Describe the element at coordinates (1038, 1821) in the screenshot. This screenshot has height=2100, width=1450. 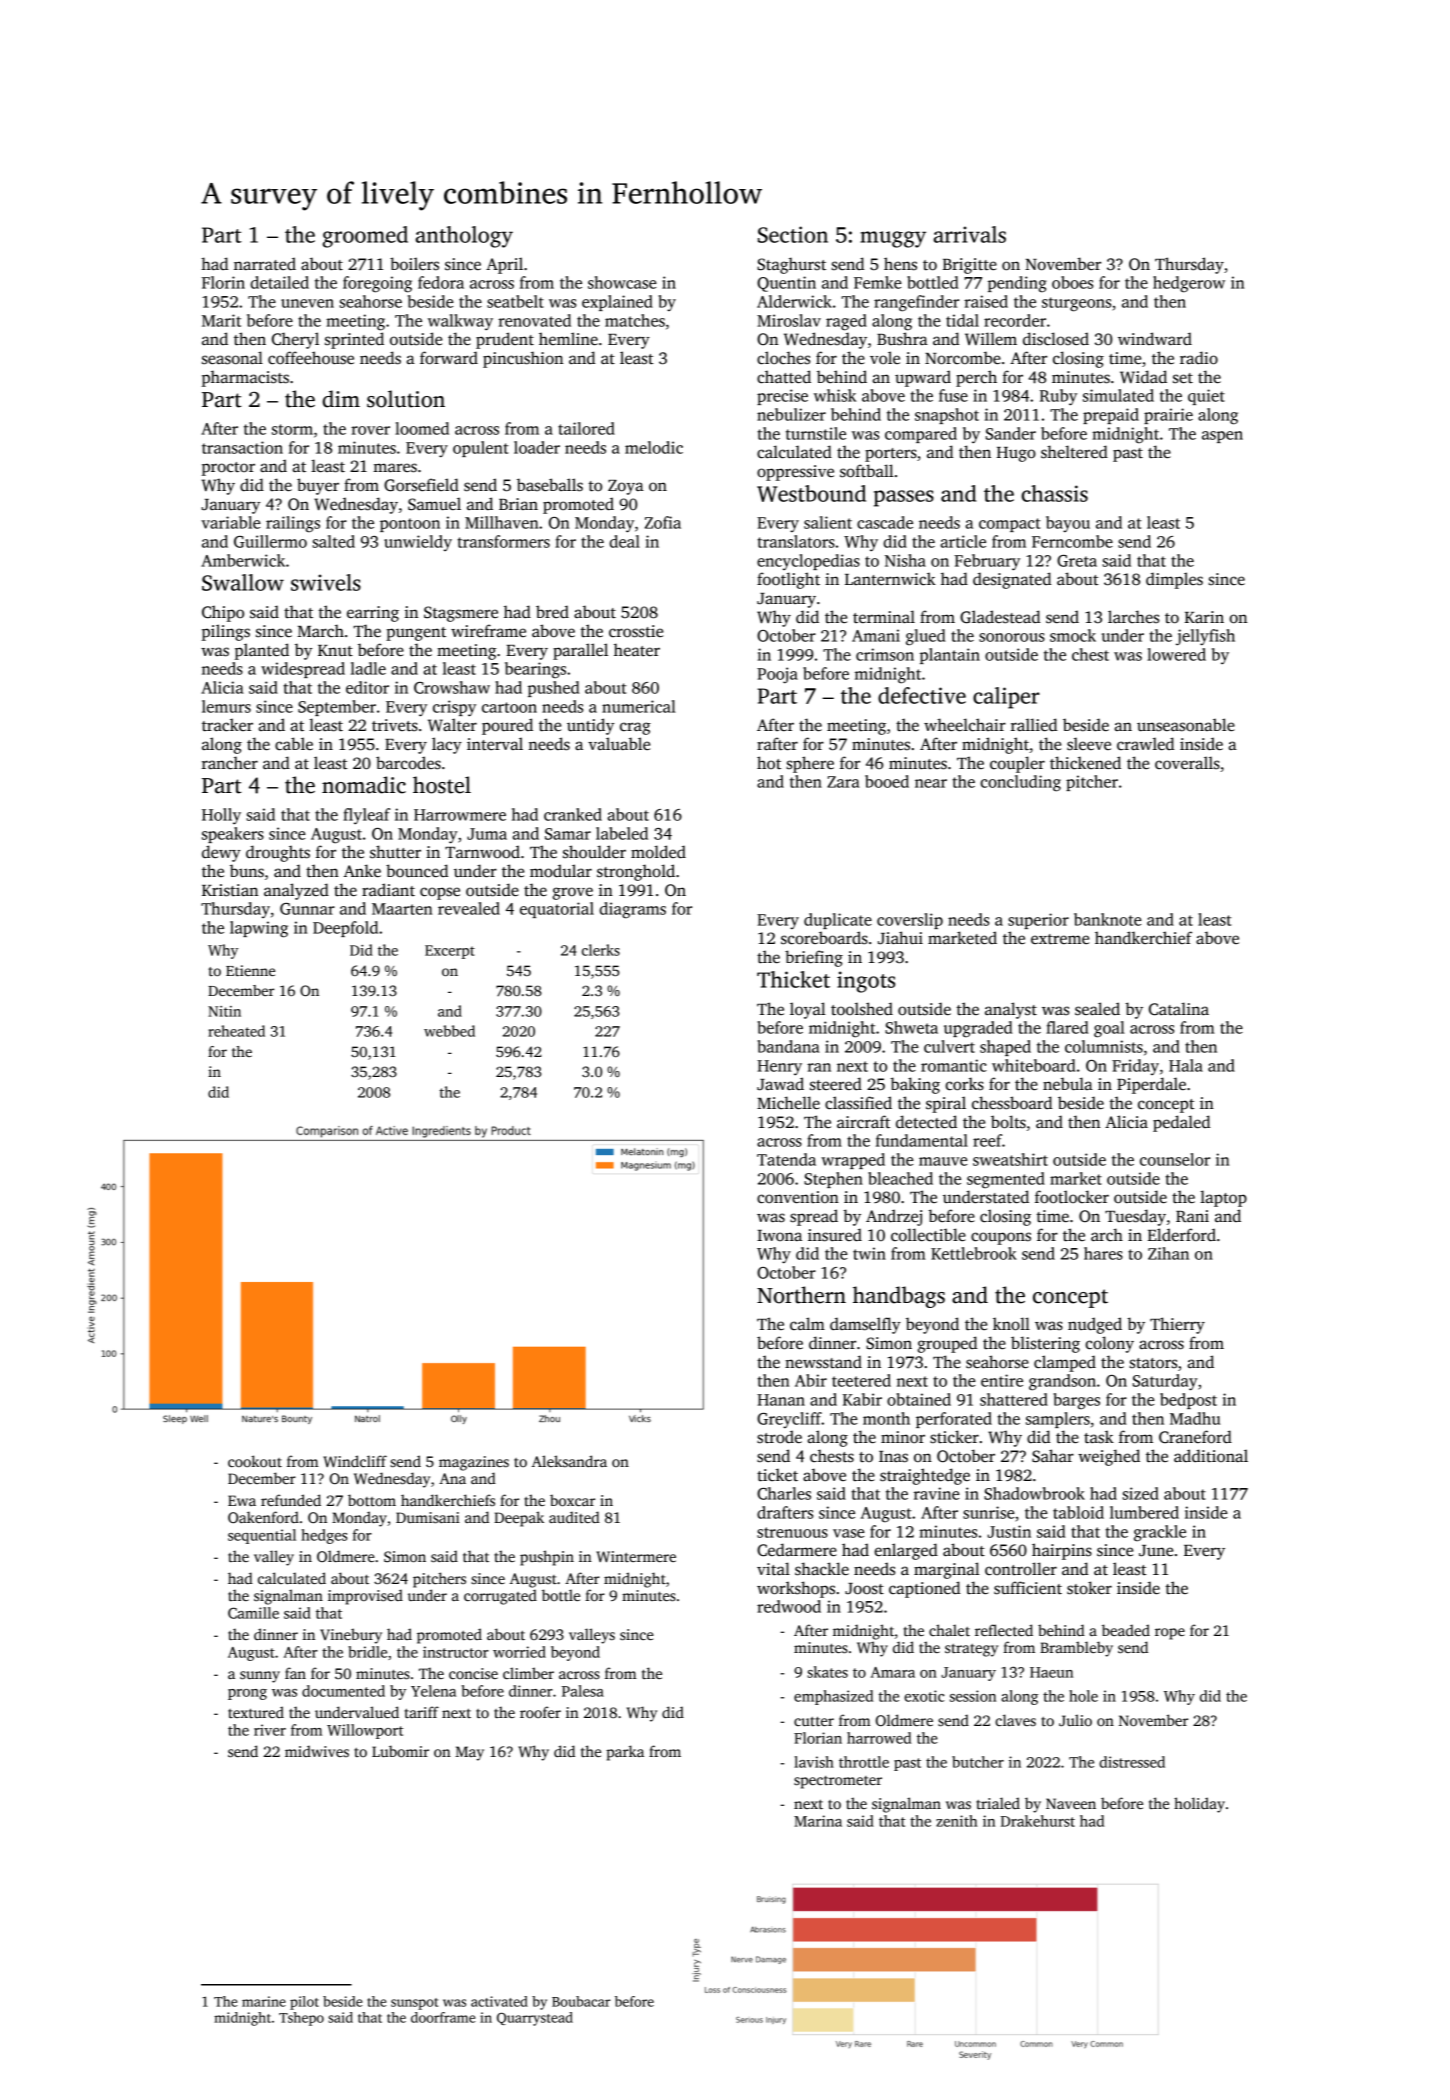
I see `Drakehurst` at that location.
